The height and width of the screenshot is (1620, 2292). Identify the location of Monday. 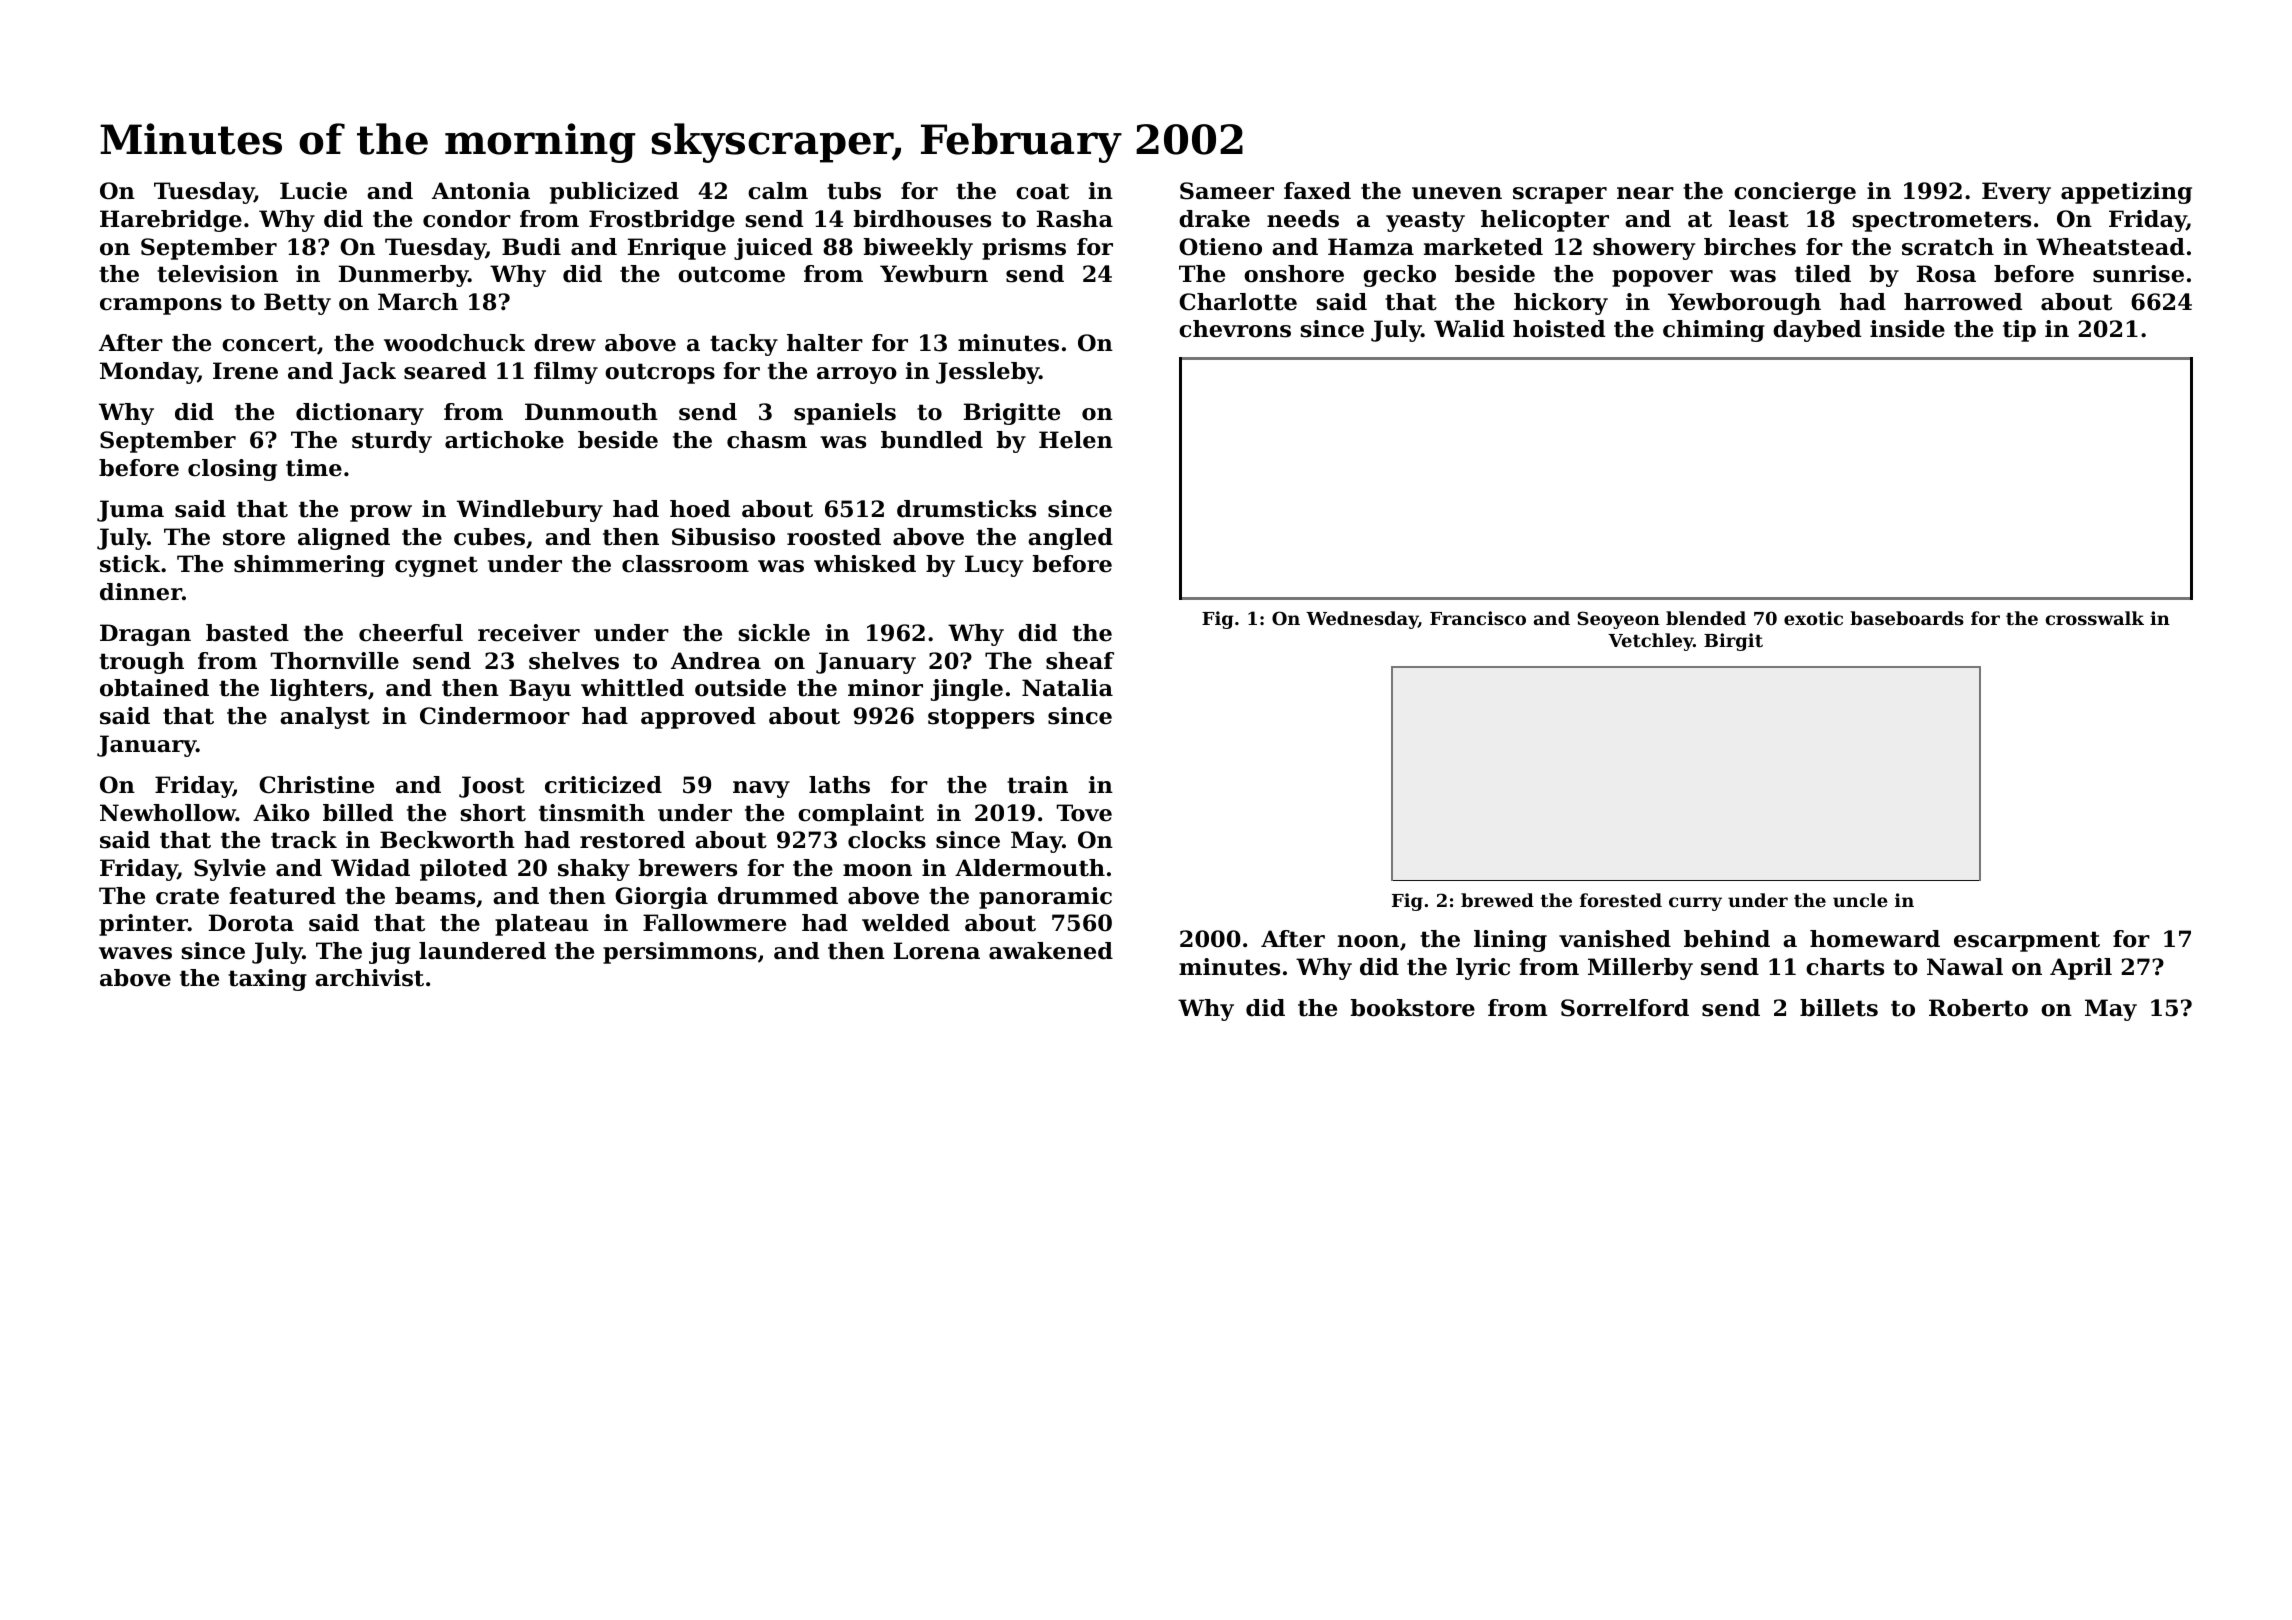
(149, 373).
